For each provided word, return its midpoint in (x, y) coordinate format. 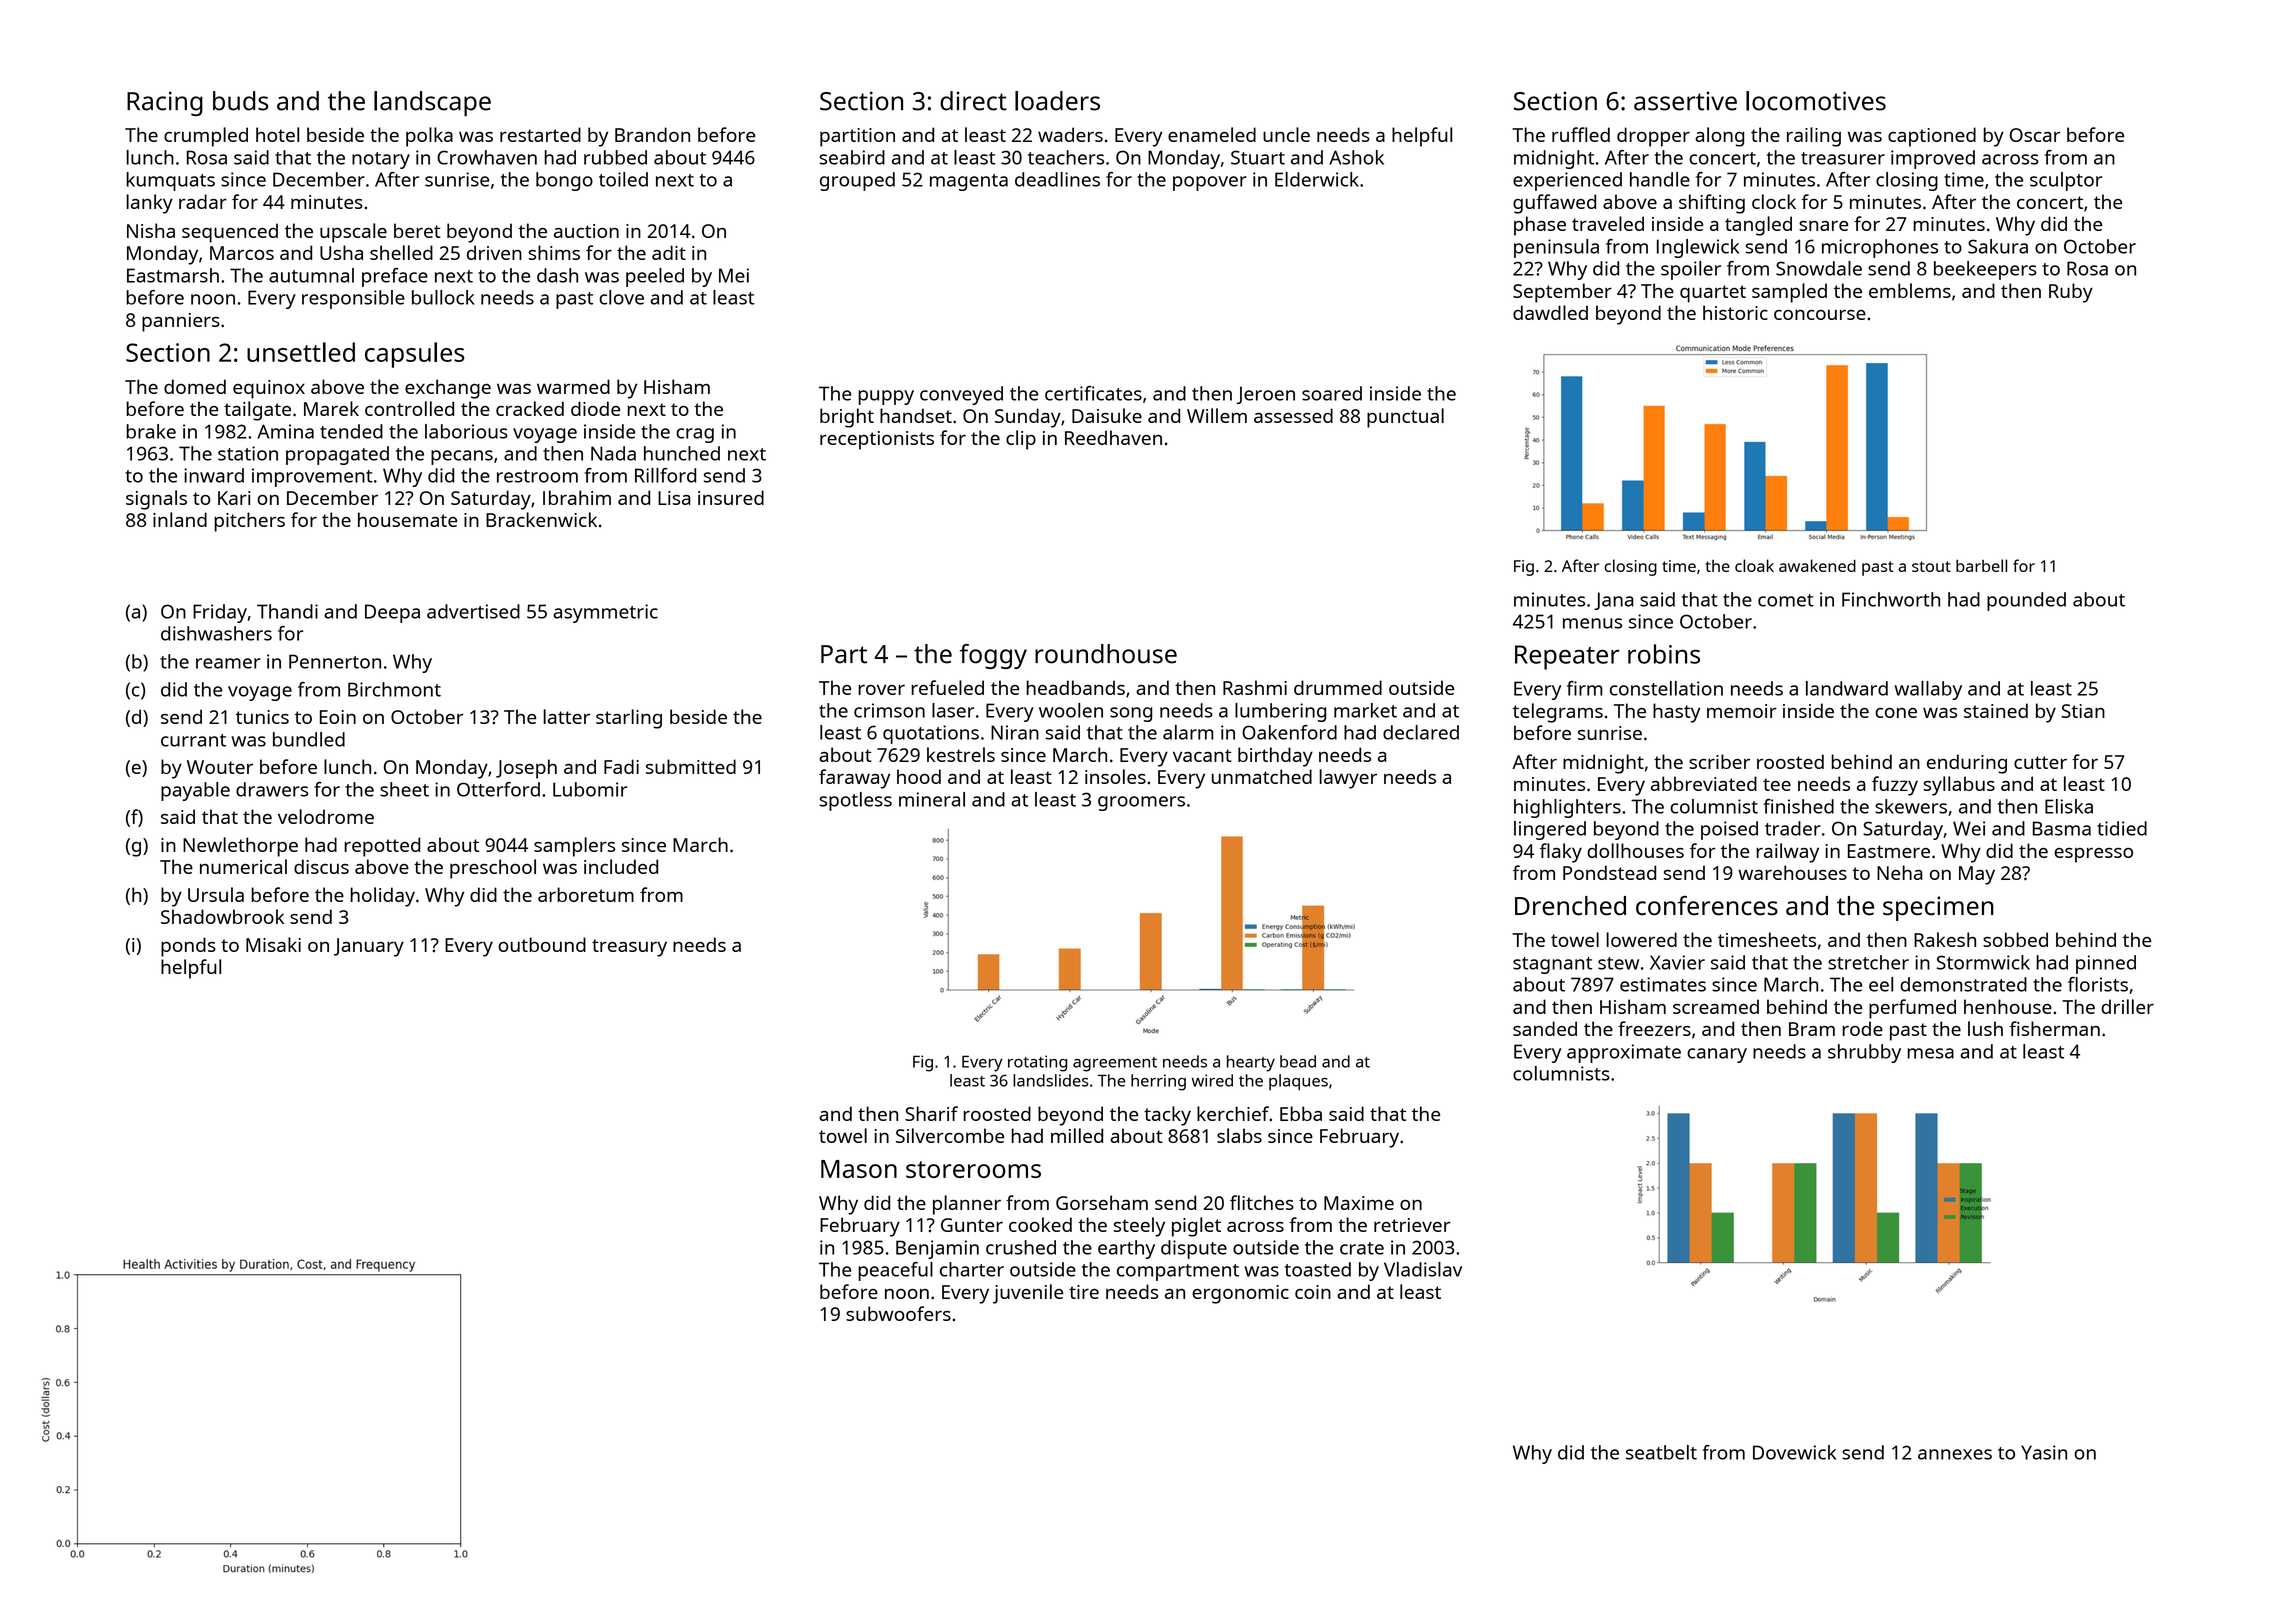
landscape (432, 103)
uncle (1286, 134)
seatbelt (1661, 1452)
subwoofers (898, 1313)
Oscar (2035, 135)
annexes (1955, 1454)
